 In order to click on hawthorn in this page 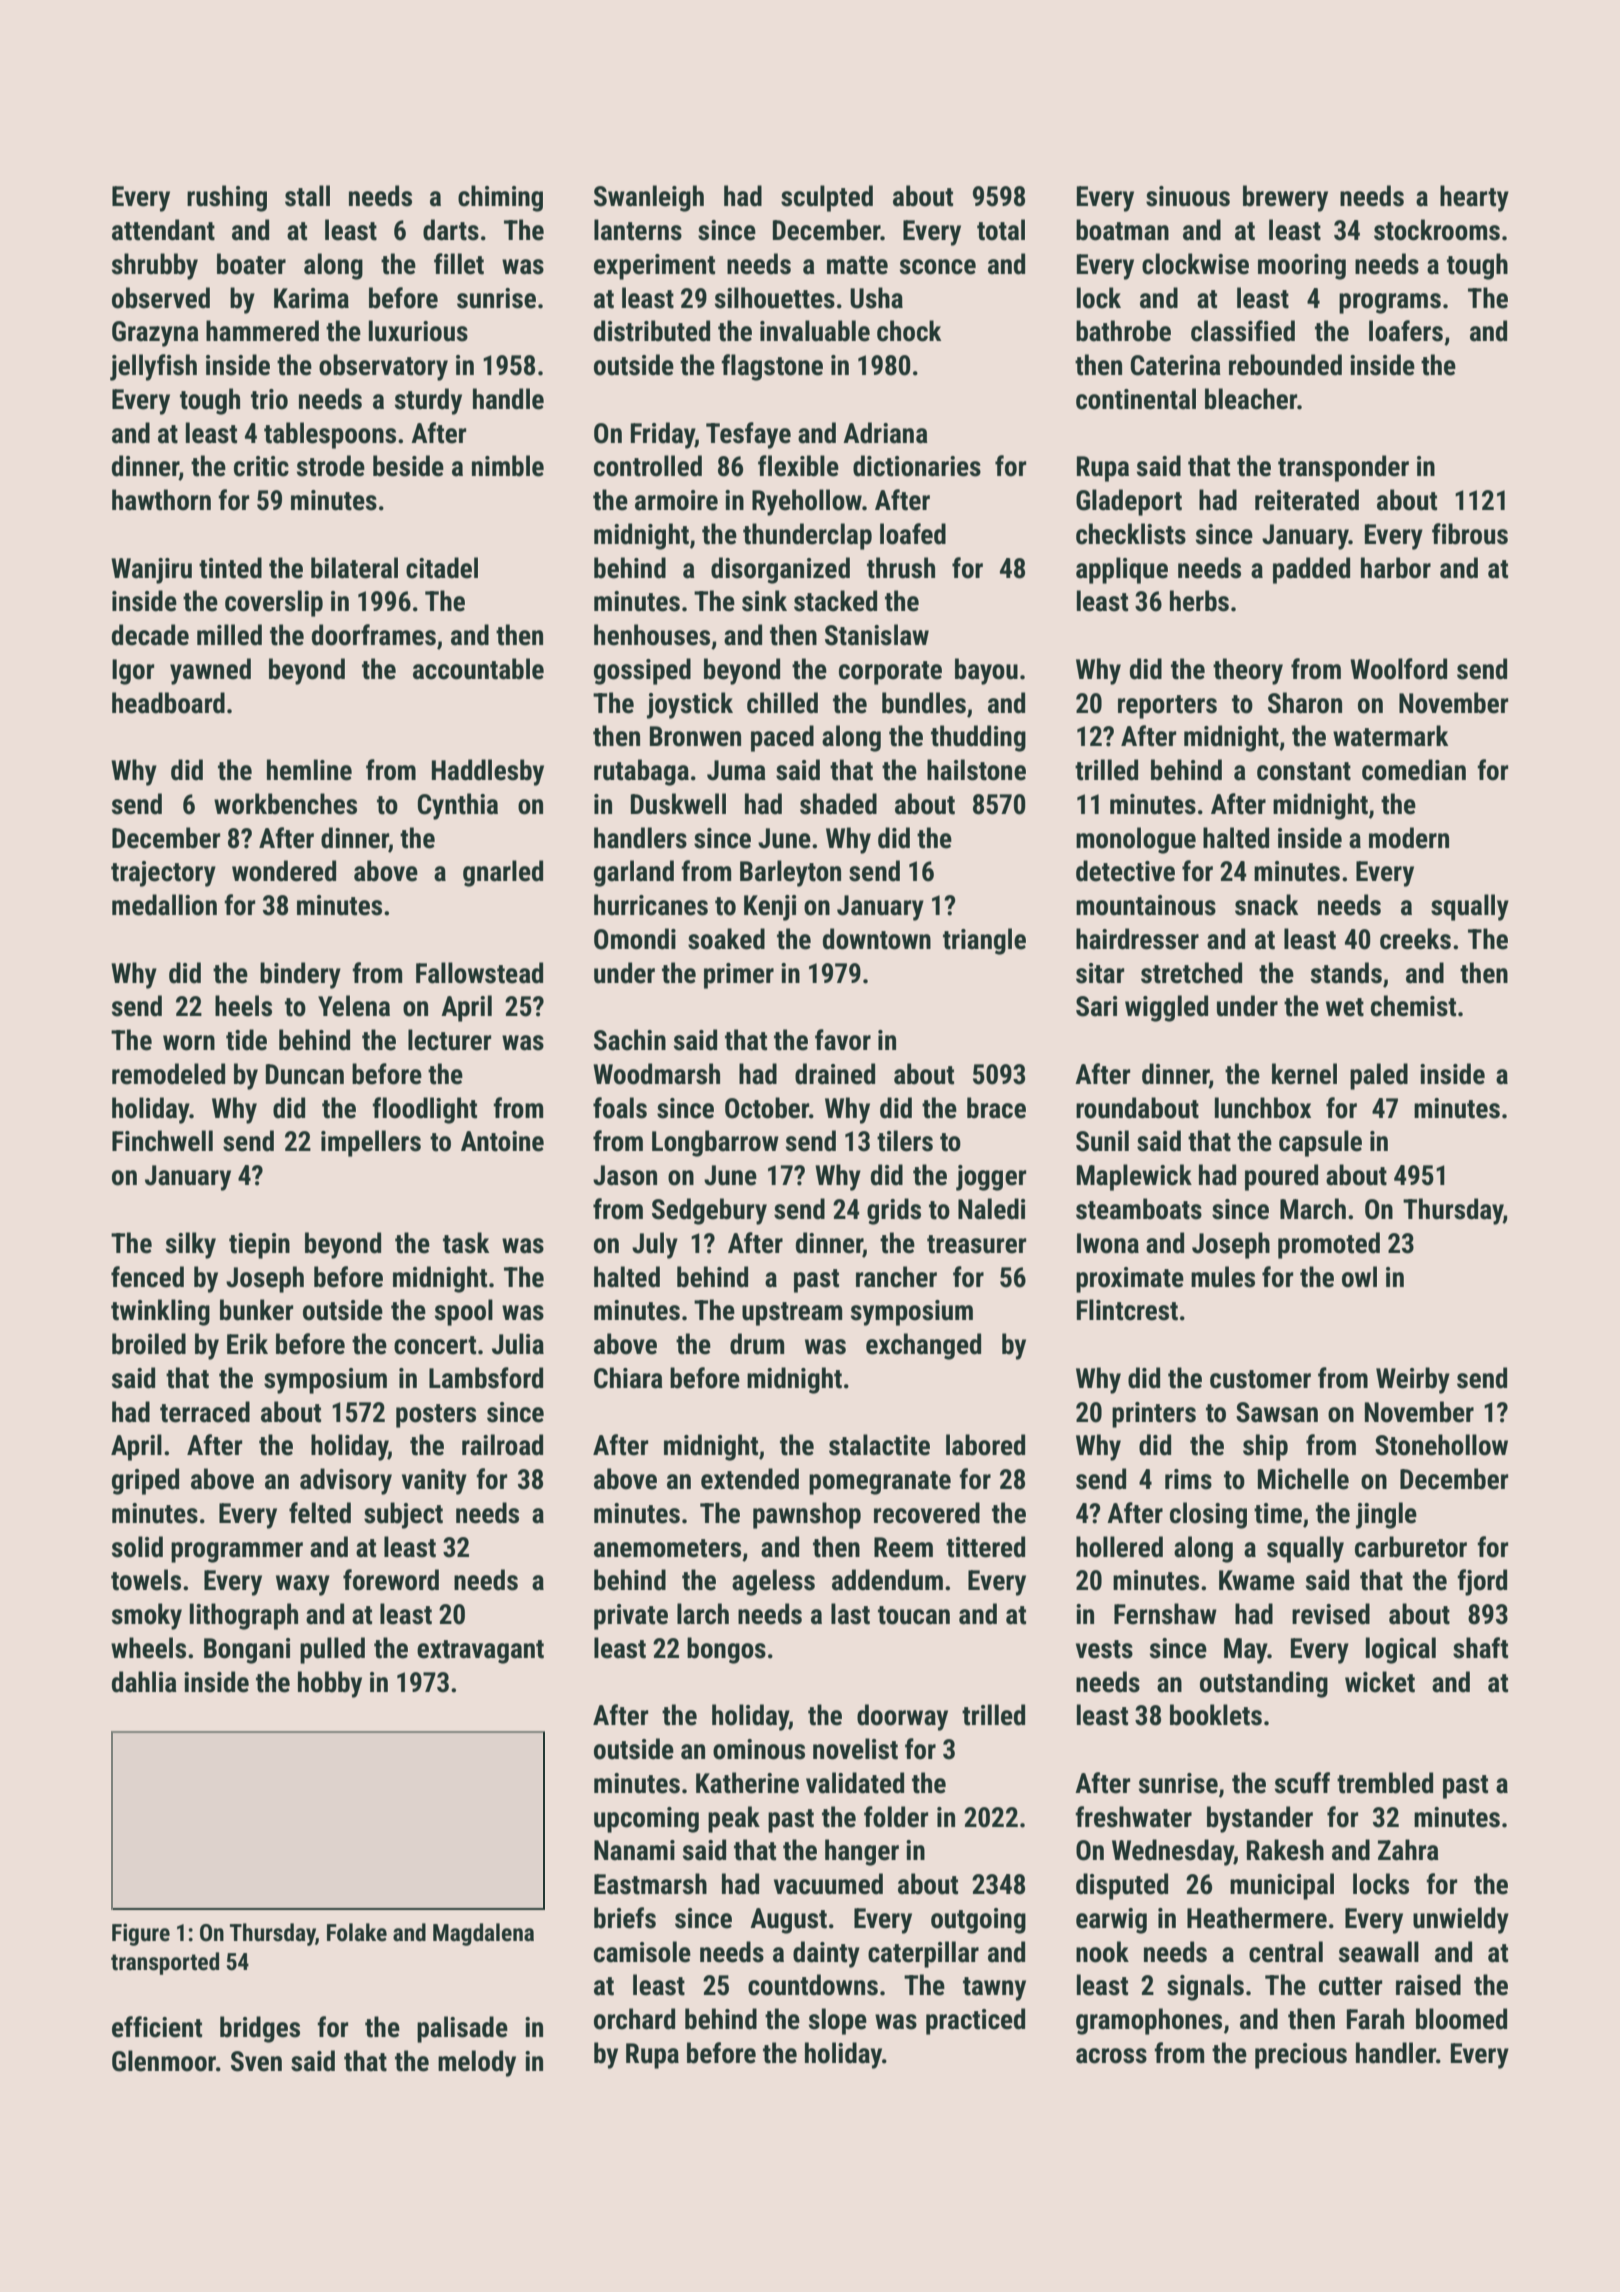, I will do `click(161, 500)`.
